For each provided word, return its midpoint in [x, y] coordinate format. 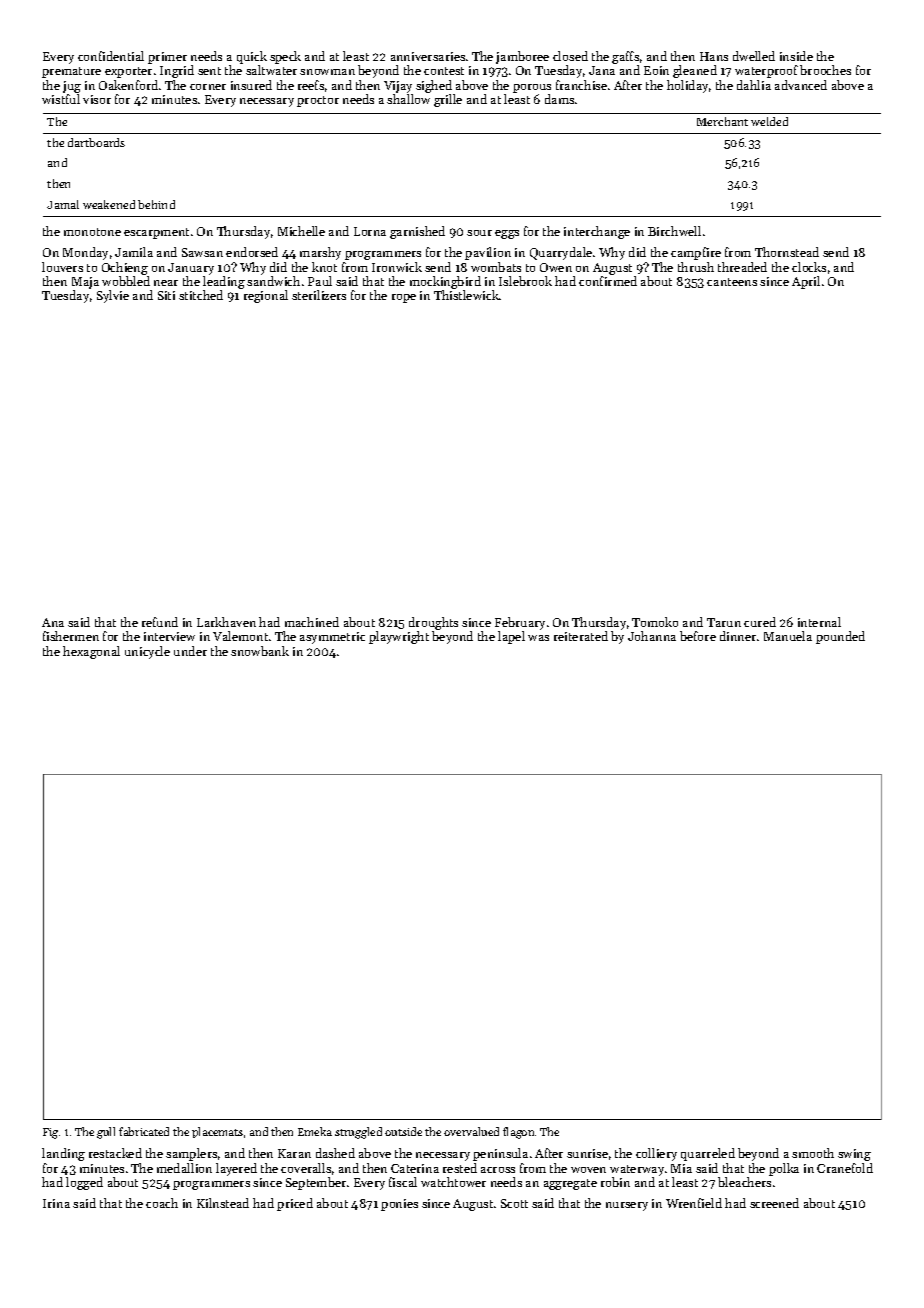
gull [106, 1133]
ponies [399, 1205]
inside [796, 56]
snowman [327, 72]
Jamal [63, 204]
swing [854, 1155]
